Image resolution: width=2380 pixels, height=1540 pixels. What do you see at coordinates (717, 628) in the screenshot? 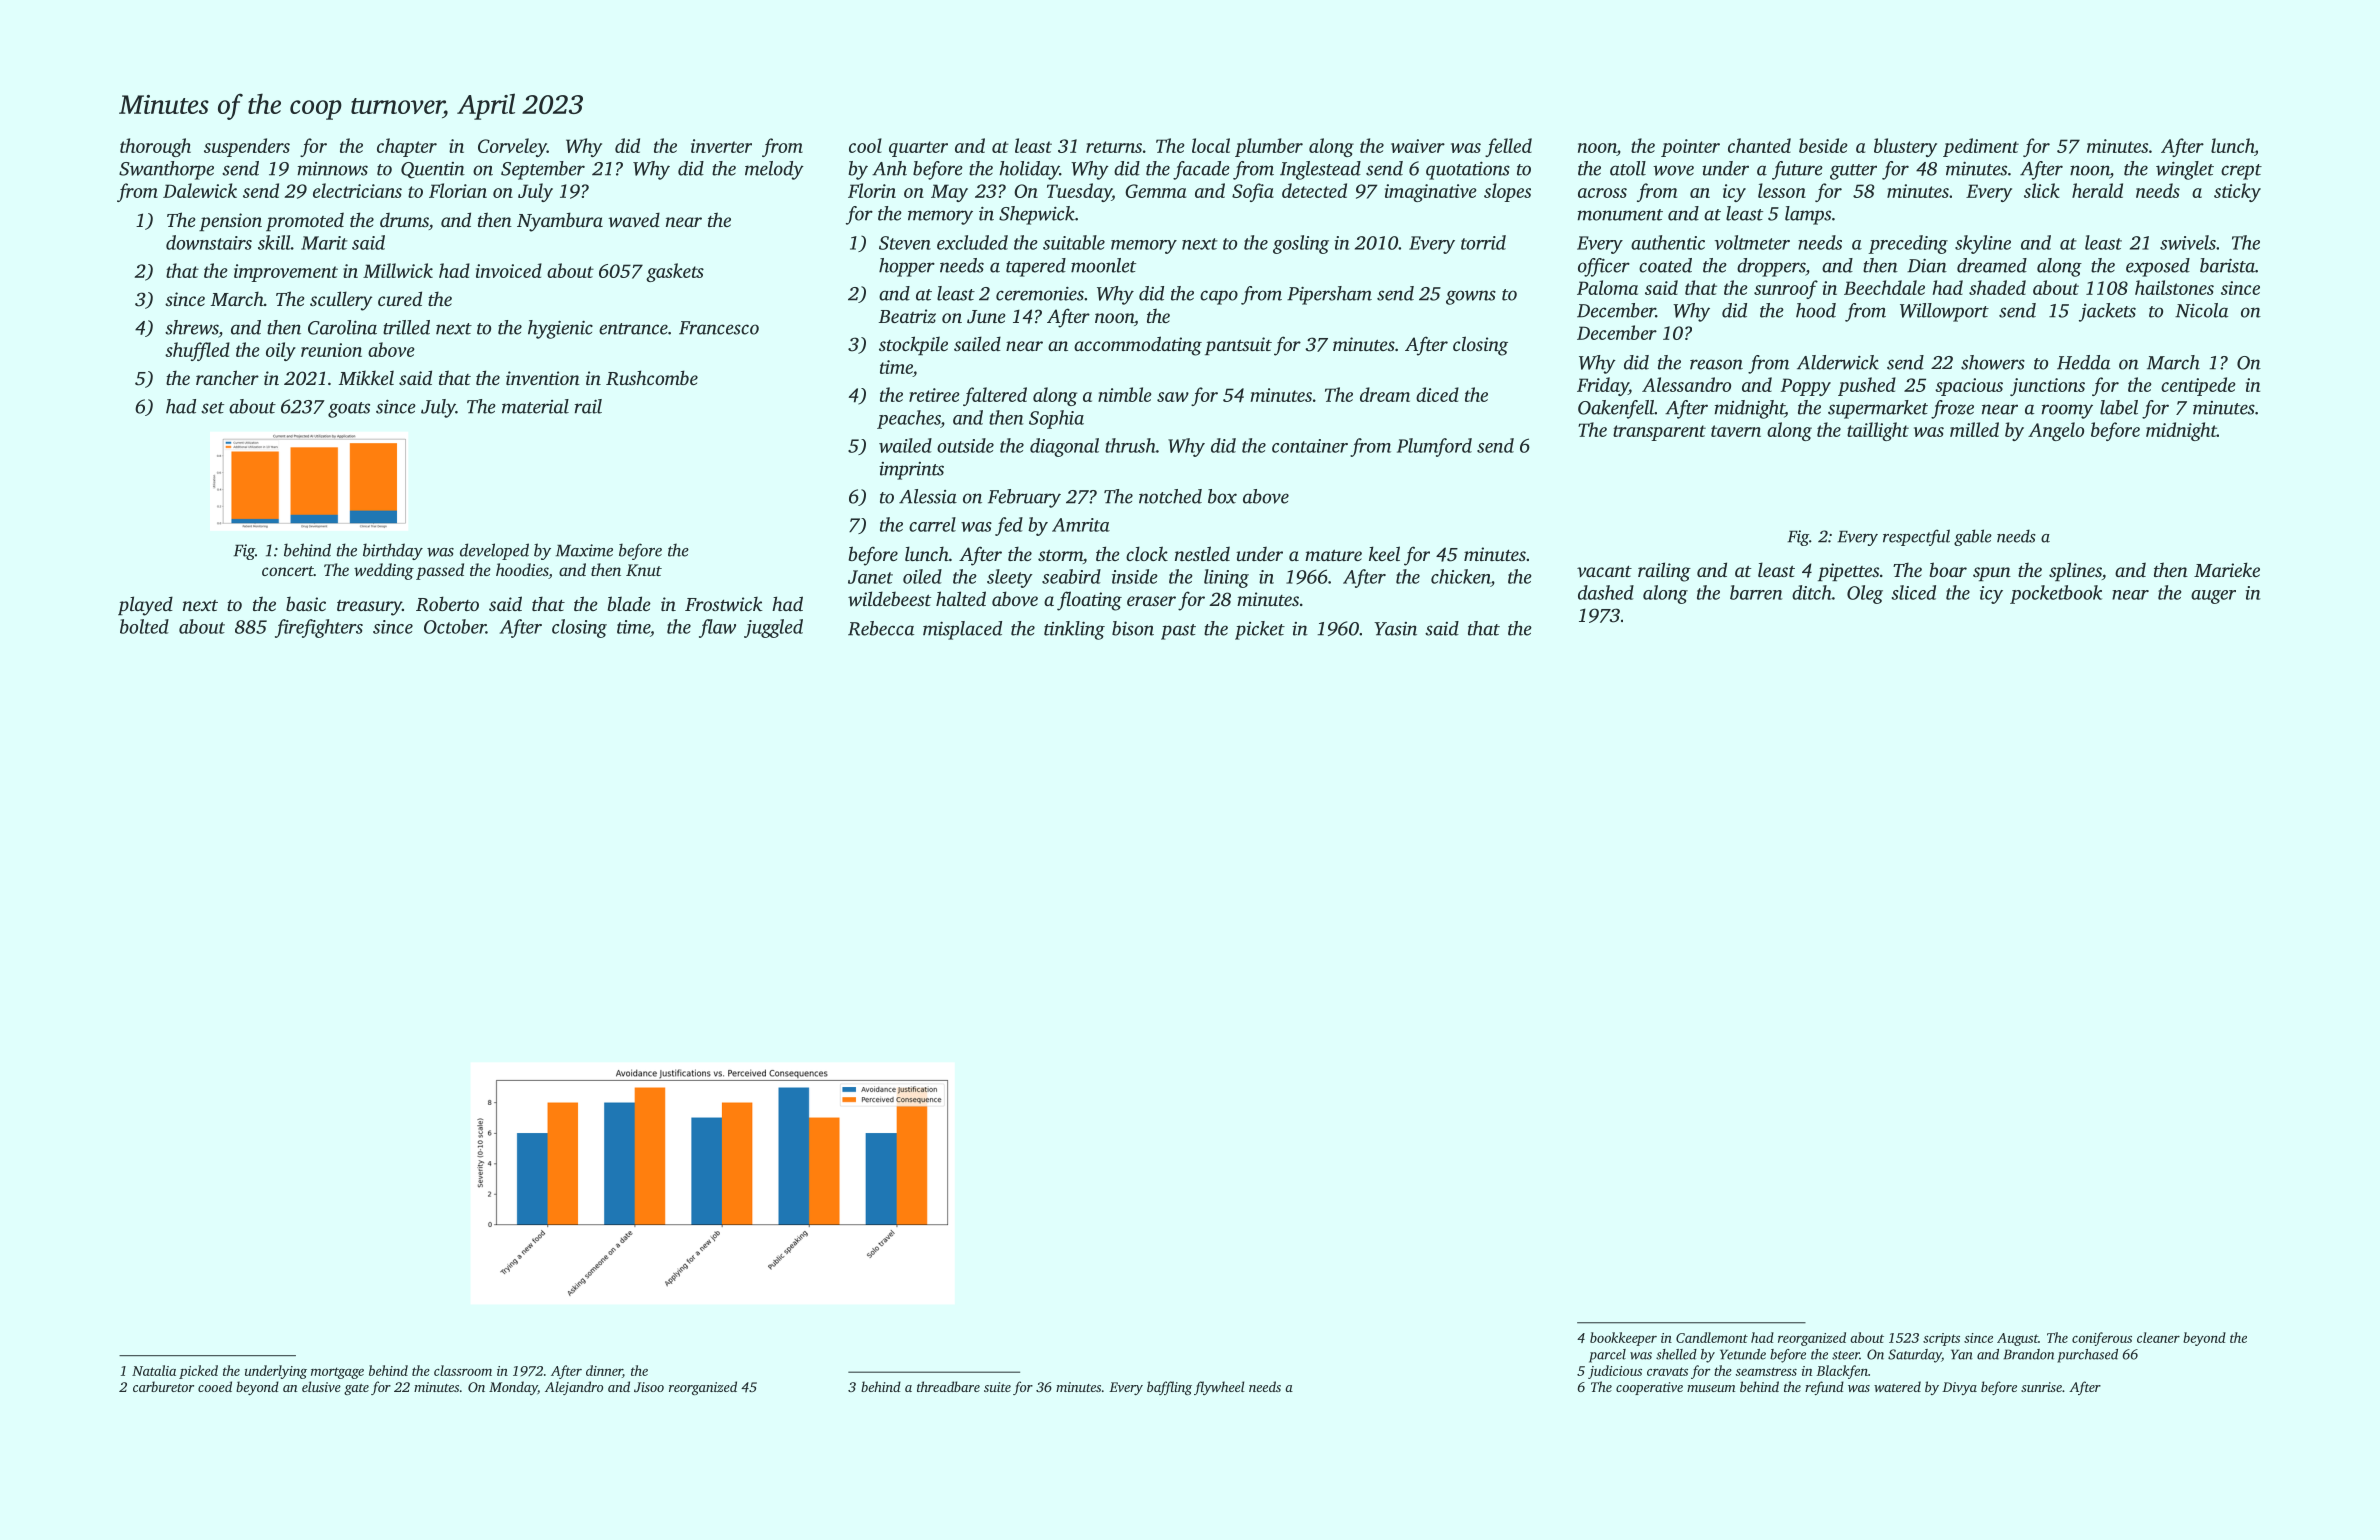
I see `flaw` at bounding box center [717, 628].
